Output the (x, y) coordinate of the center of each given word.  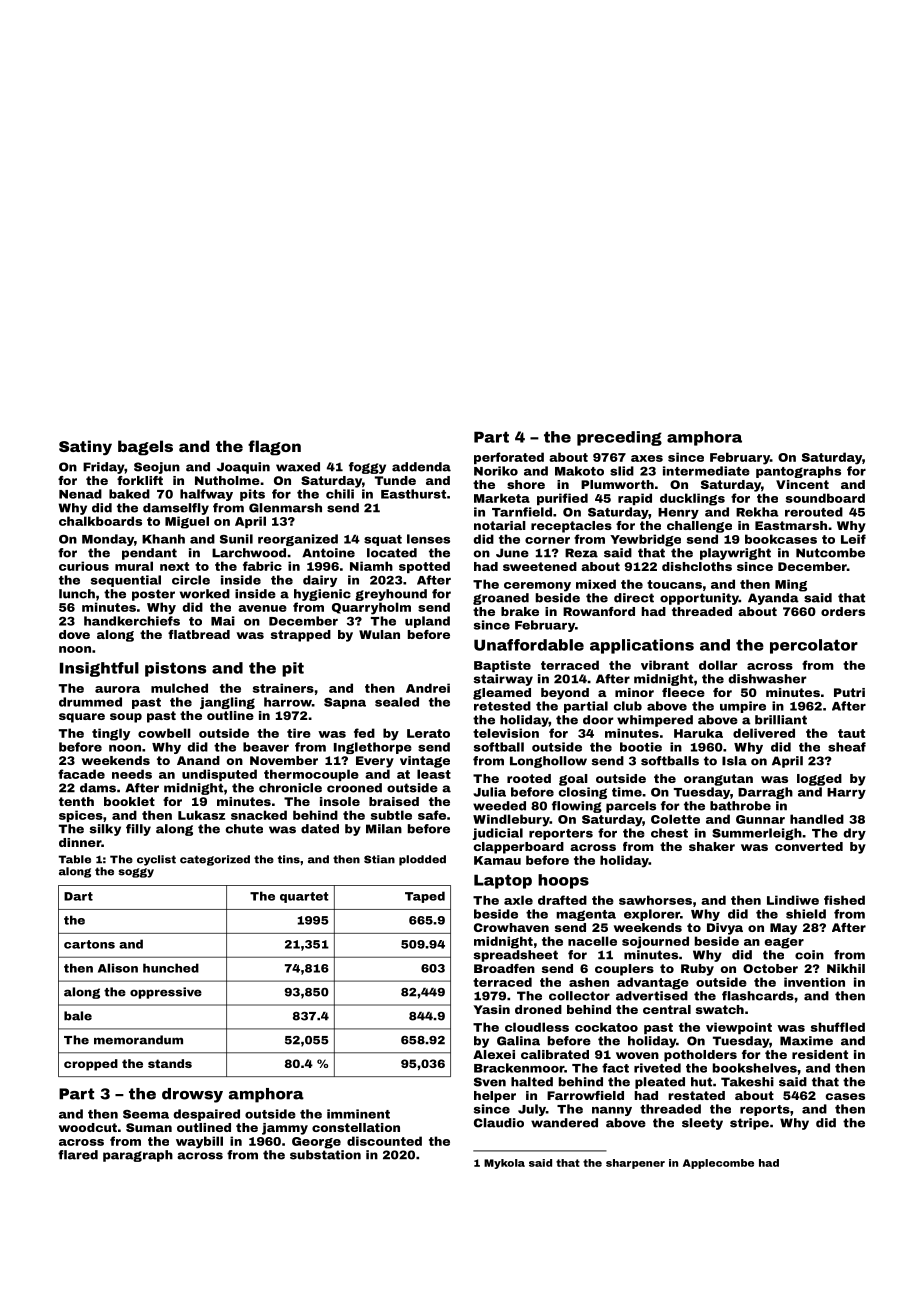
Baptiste (502, 666)
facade (81, 774)
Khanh (163, 539)
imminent (358, 1114)
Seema (146, 1114)
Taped (425, 897)
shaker (712, 846)
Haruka (698, 733)
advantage (653, 983)
